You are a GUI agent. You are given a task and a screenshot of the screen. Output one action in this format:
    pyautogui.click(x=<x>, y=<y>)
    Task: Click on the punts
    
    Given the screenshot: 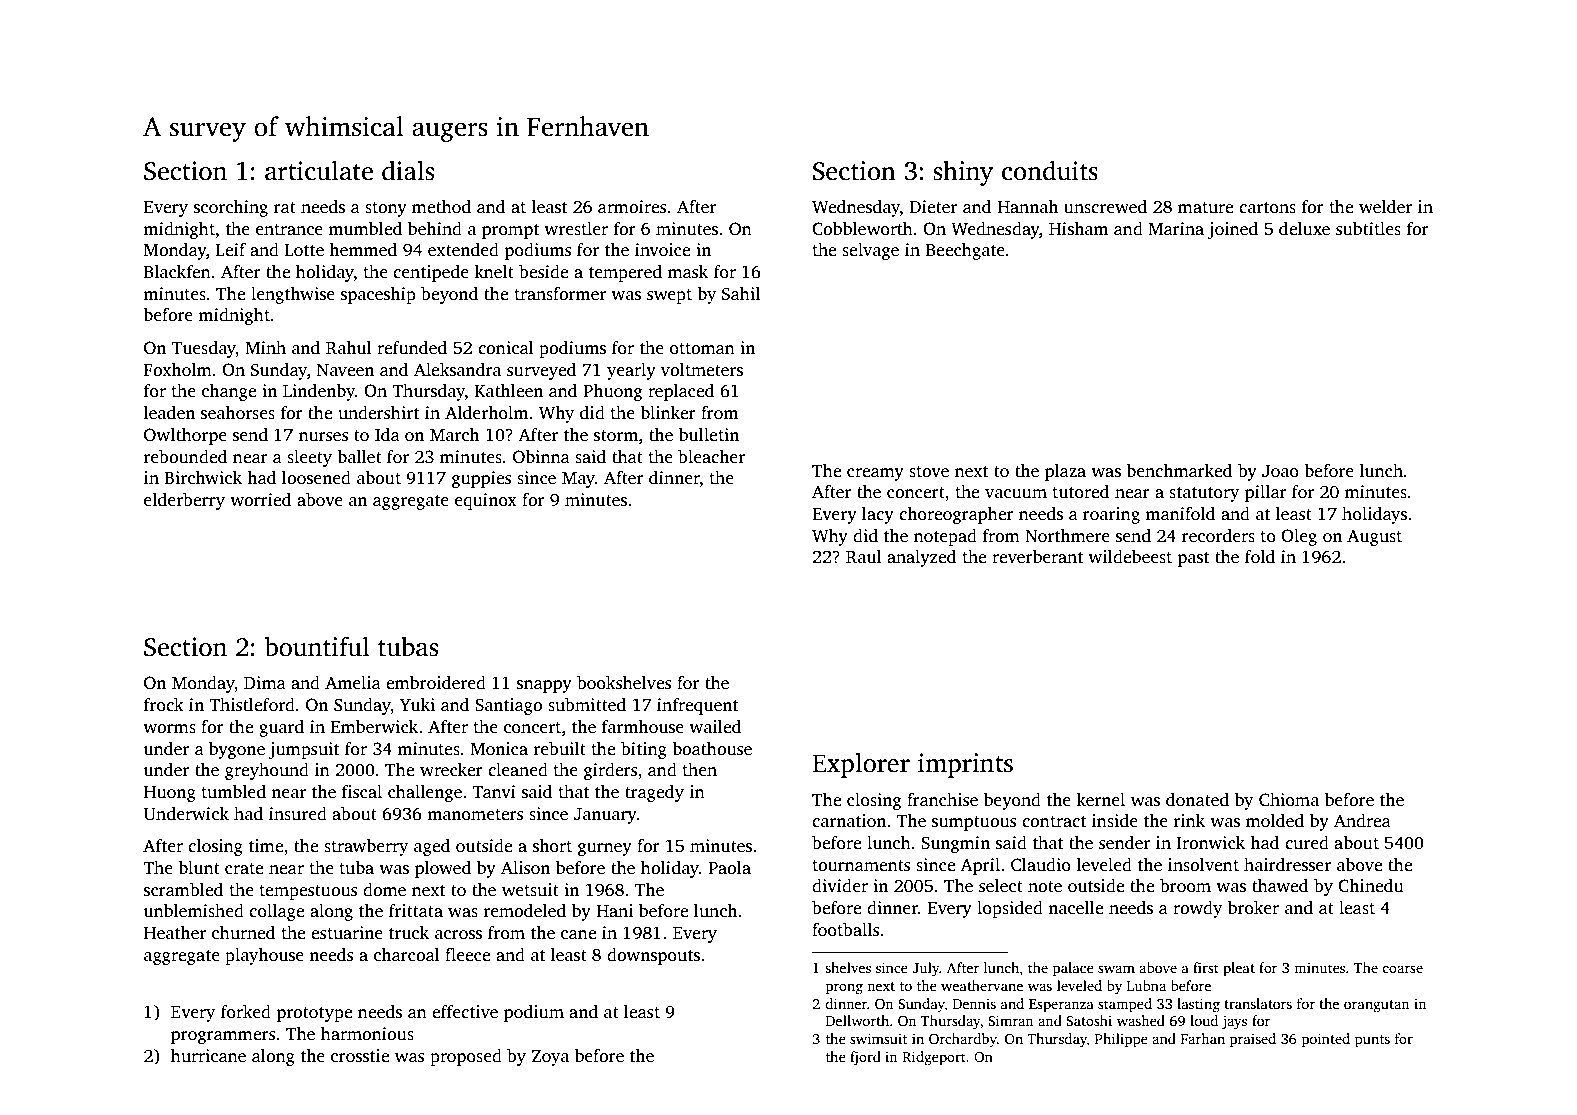 What is the action you would take?
    pyautogui.click(x=1372, y=1041)
